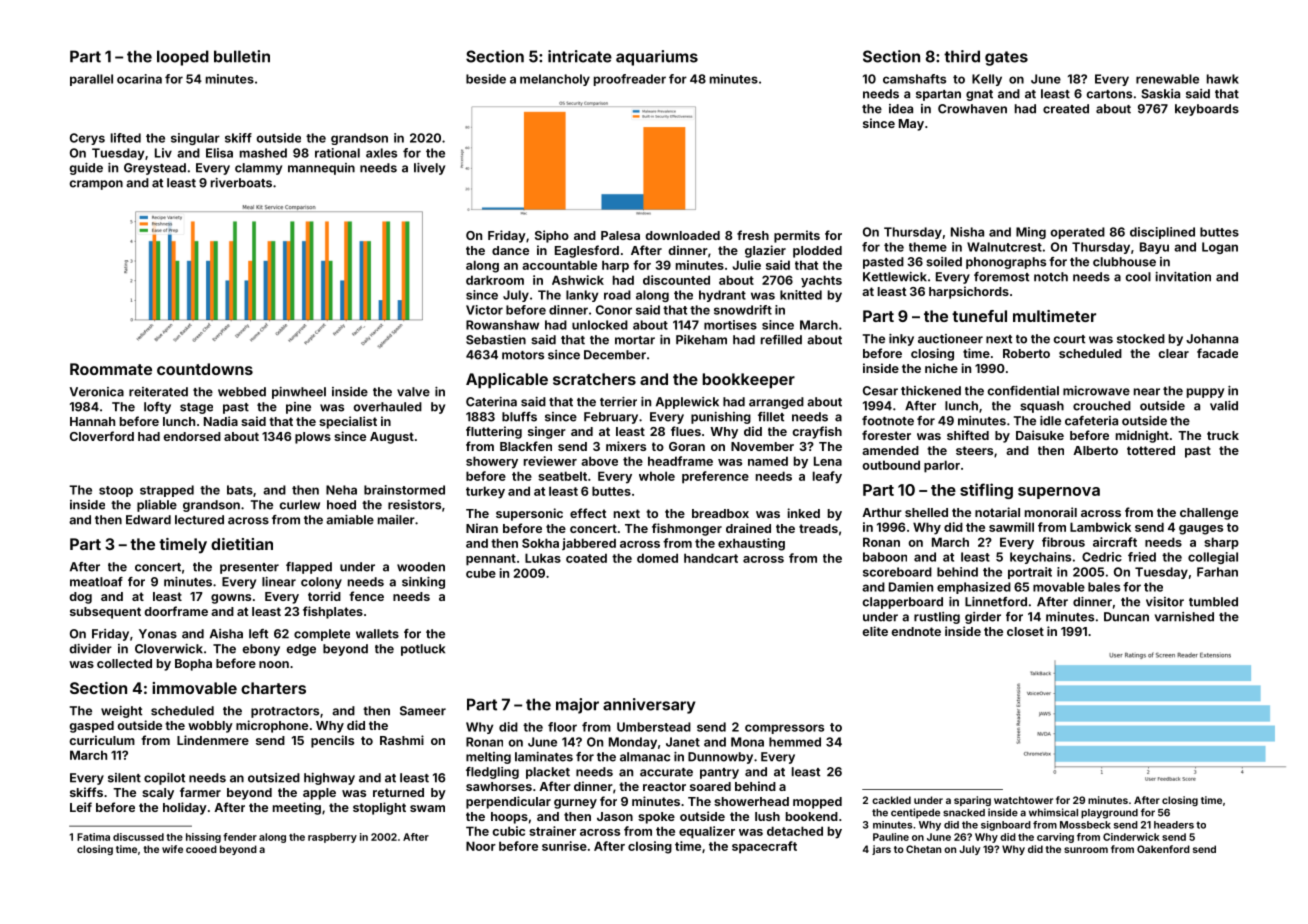 This page has width=1308, height=924. Describe the element at coordinates (784, 729) in the page. I see `compressors` at that location.
